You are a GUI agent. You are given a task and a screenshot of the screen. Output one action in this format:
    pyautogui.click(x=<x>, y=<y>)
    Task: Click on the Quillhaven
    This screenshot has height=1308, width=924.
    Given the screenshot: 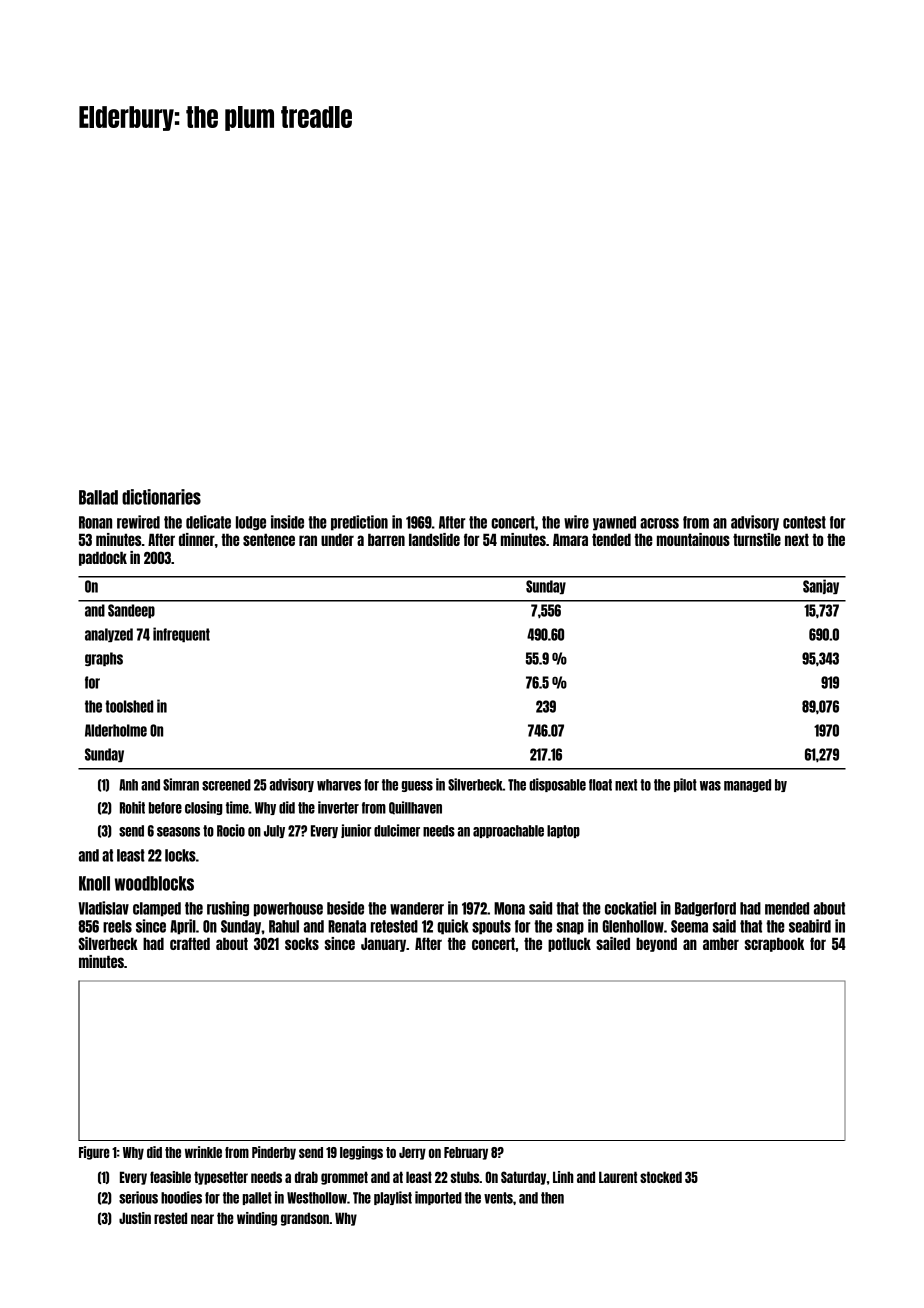 What is the action you would take?
    pyautogui.click(x=415, y=808)
